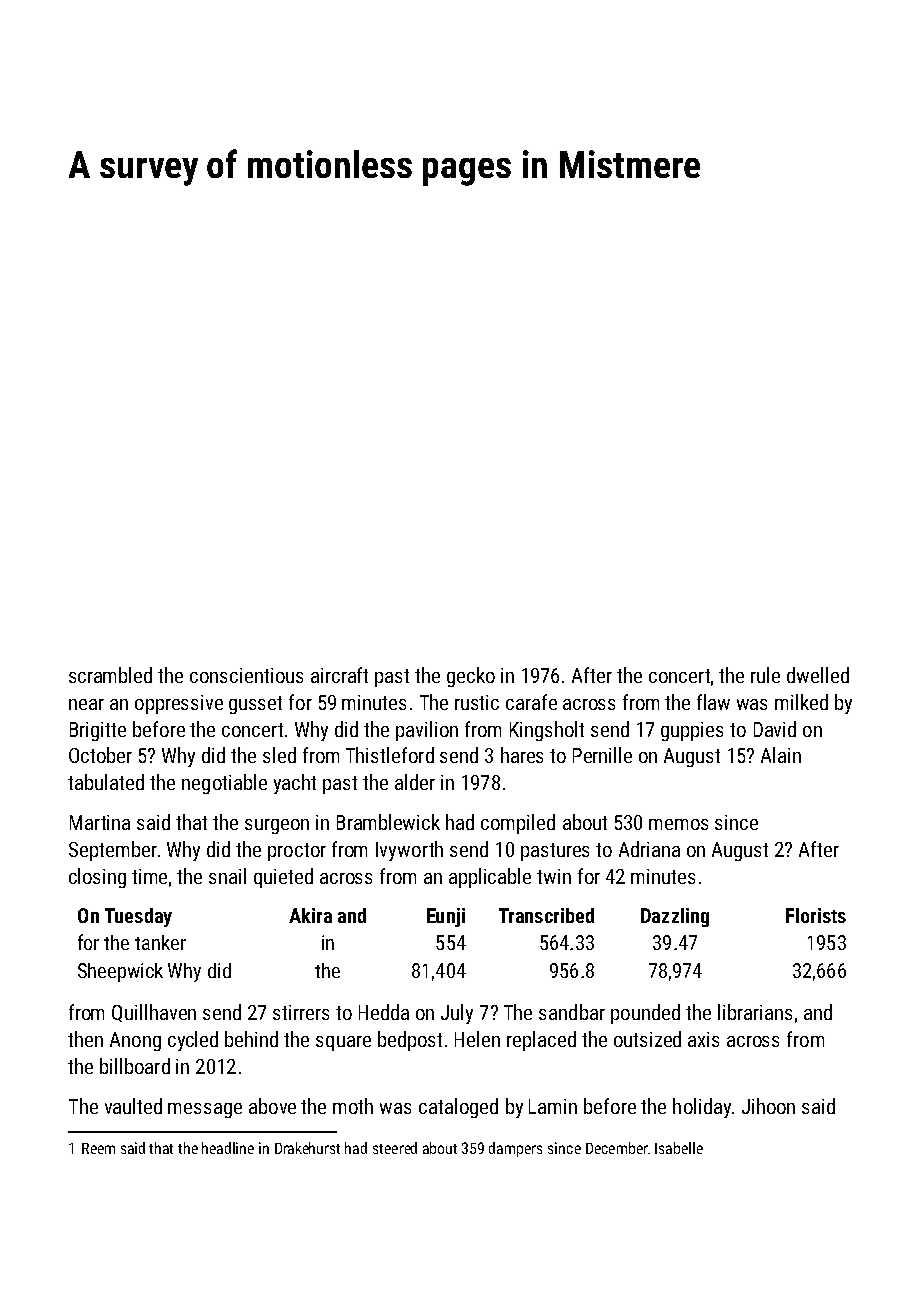 This image has width=924, height=1311. Describe the element at coordinates (471, 677) in the image. I see `gecko` at that location.
